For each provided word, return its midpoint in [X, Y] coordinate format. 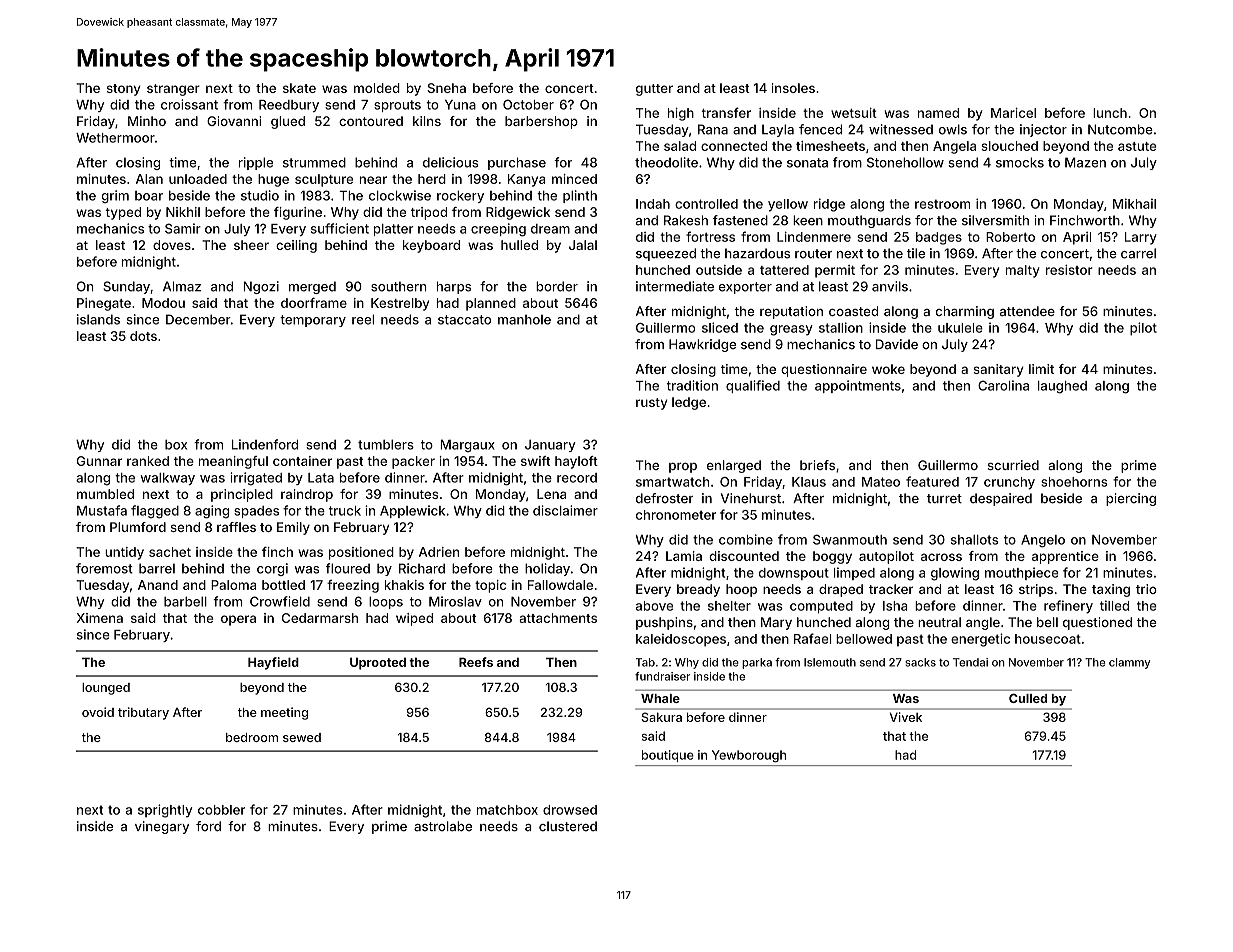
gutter [654, 90]
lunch [1110, 113]
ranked [148, 461]
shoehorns [1074, 482]
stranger [173, 90]
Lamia [684, 556]
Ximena [100, 618]
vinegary [162, 827]
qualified [753, 386]
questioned [1097, 623]
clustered [568, 826]
